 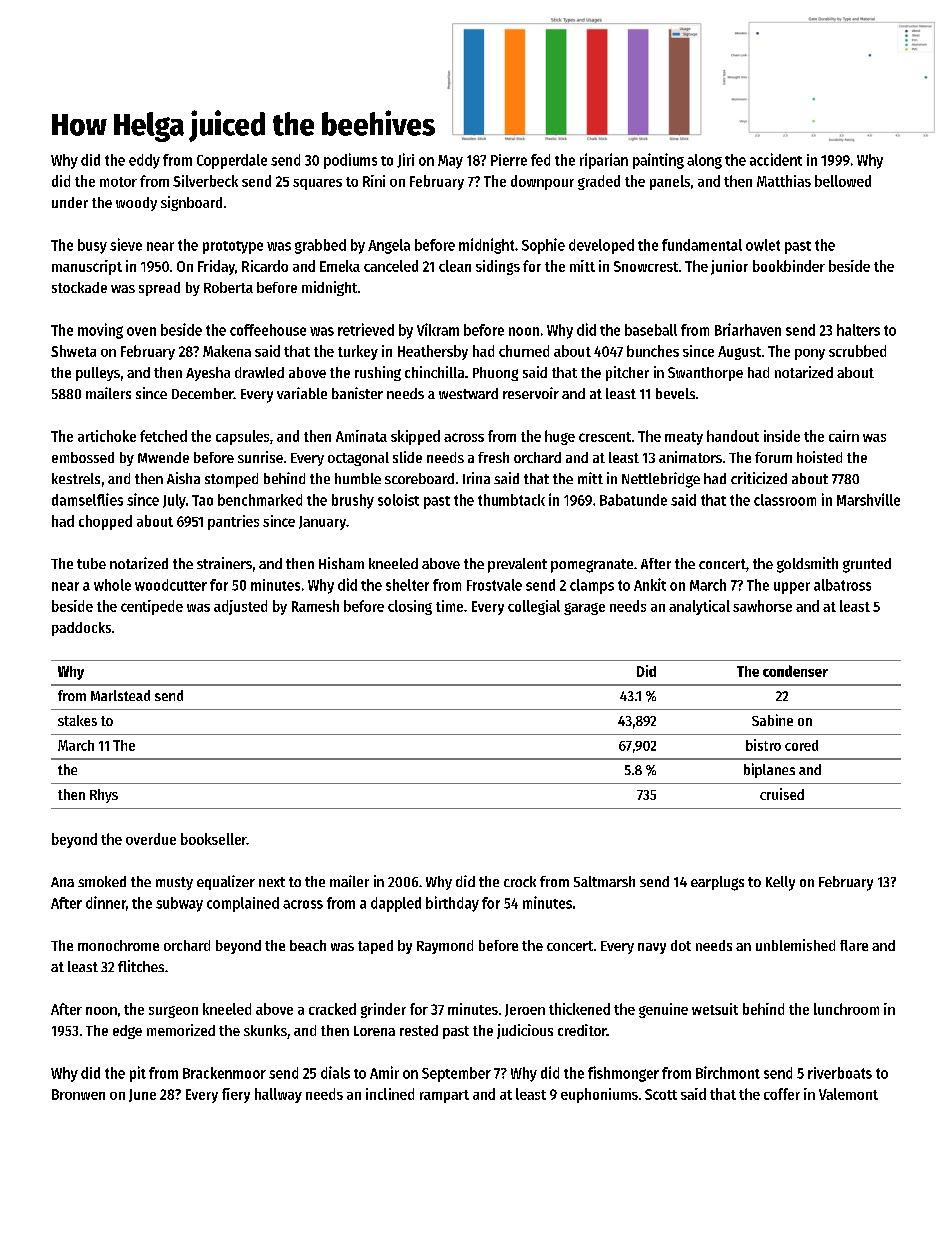 I want to click on edge, so click(x=127, y=1032).
